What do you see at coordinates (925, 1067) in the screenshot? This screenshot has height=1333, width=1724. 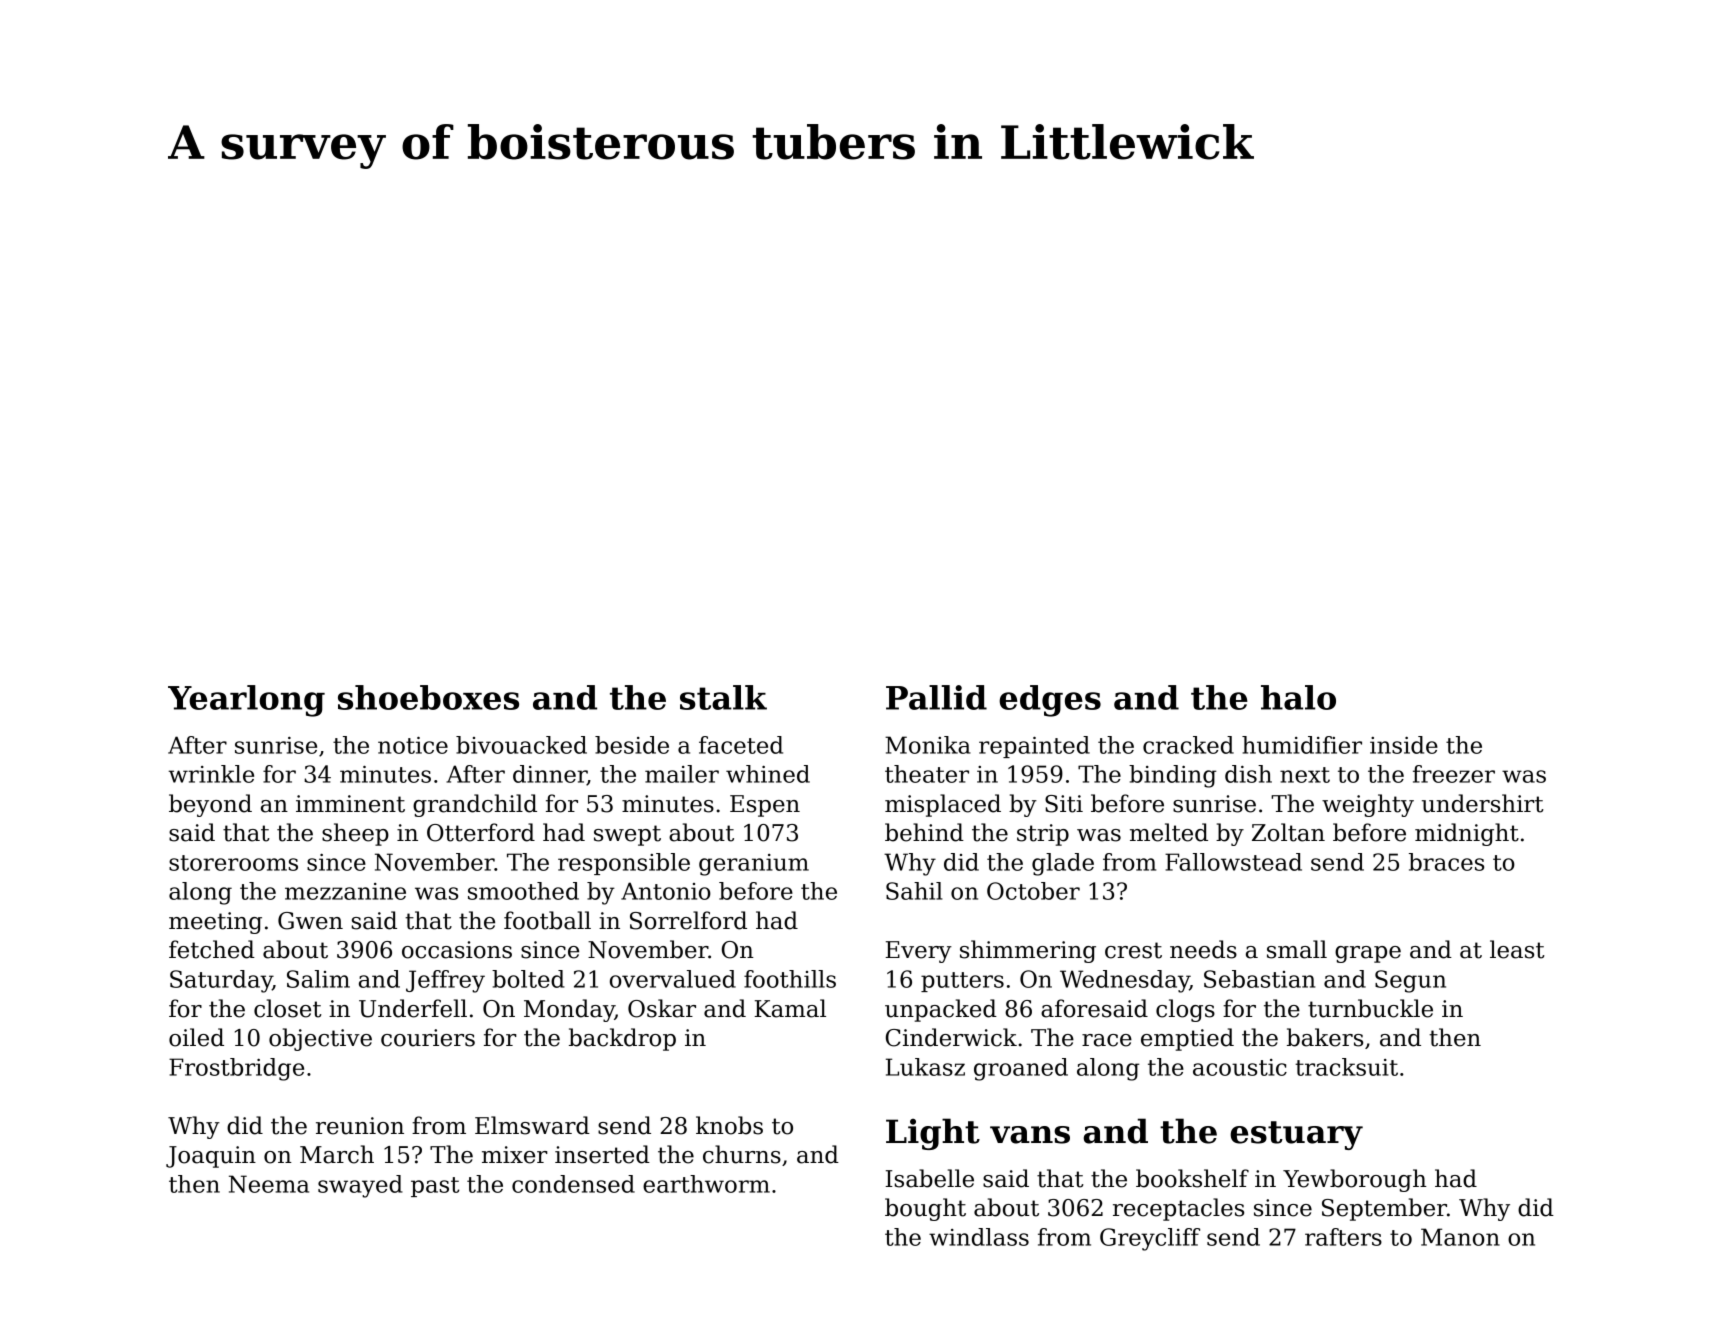 I see `Lukasz` at bounding box center [925, 1067].
